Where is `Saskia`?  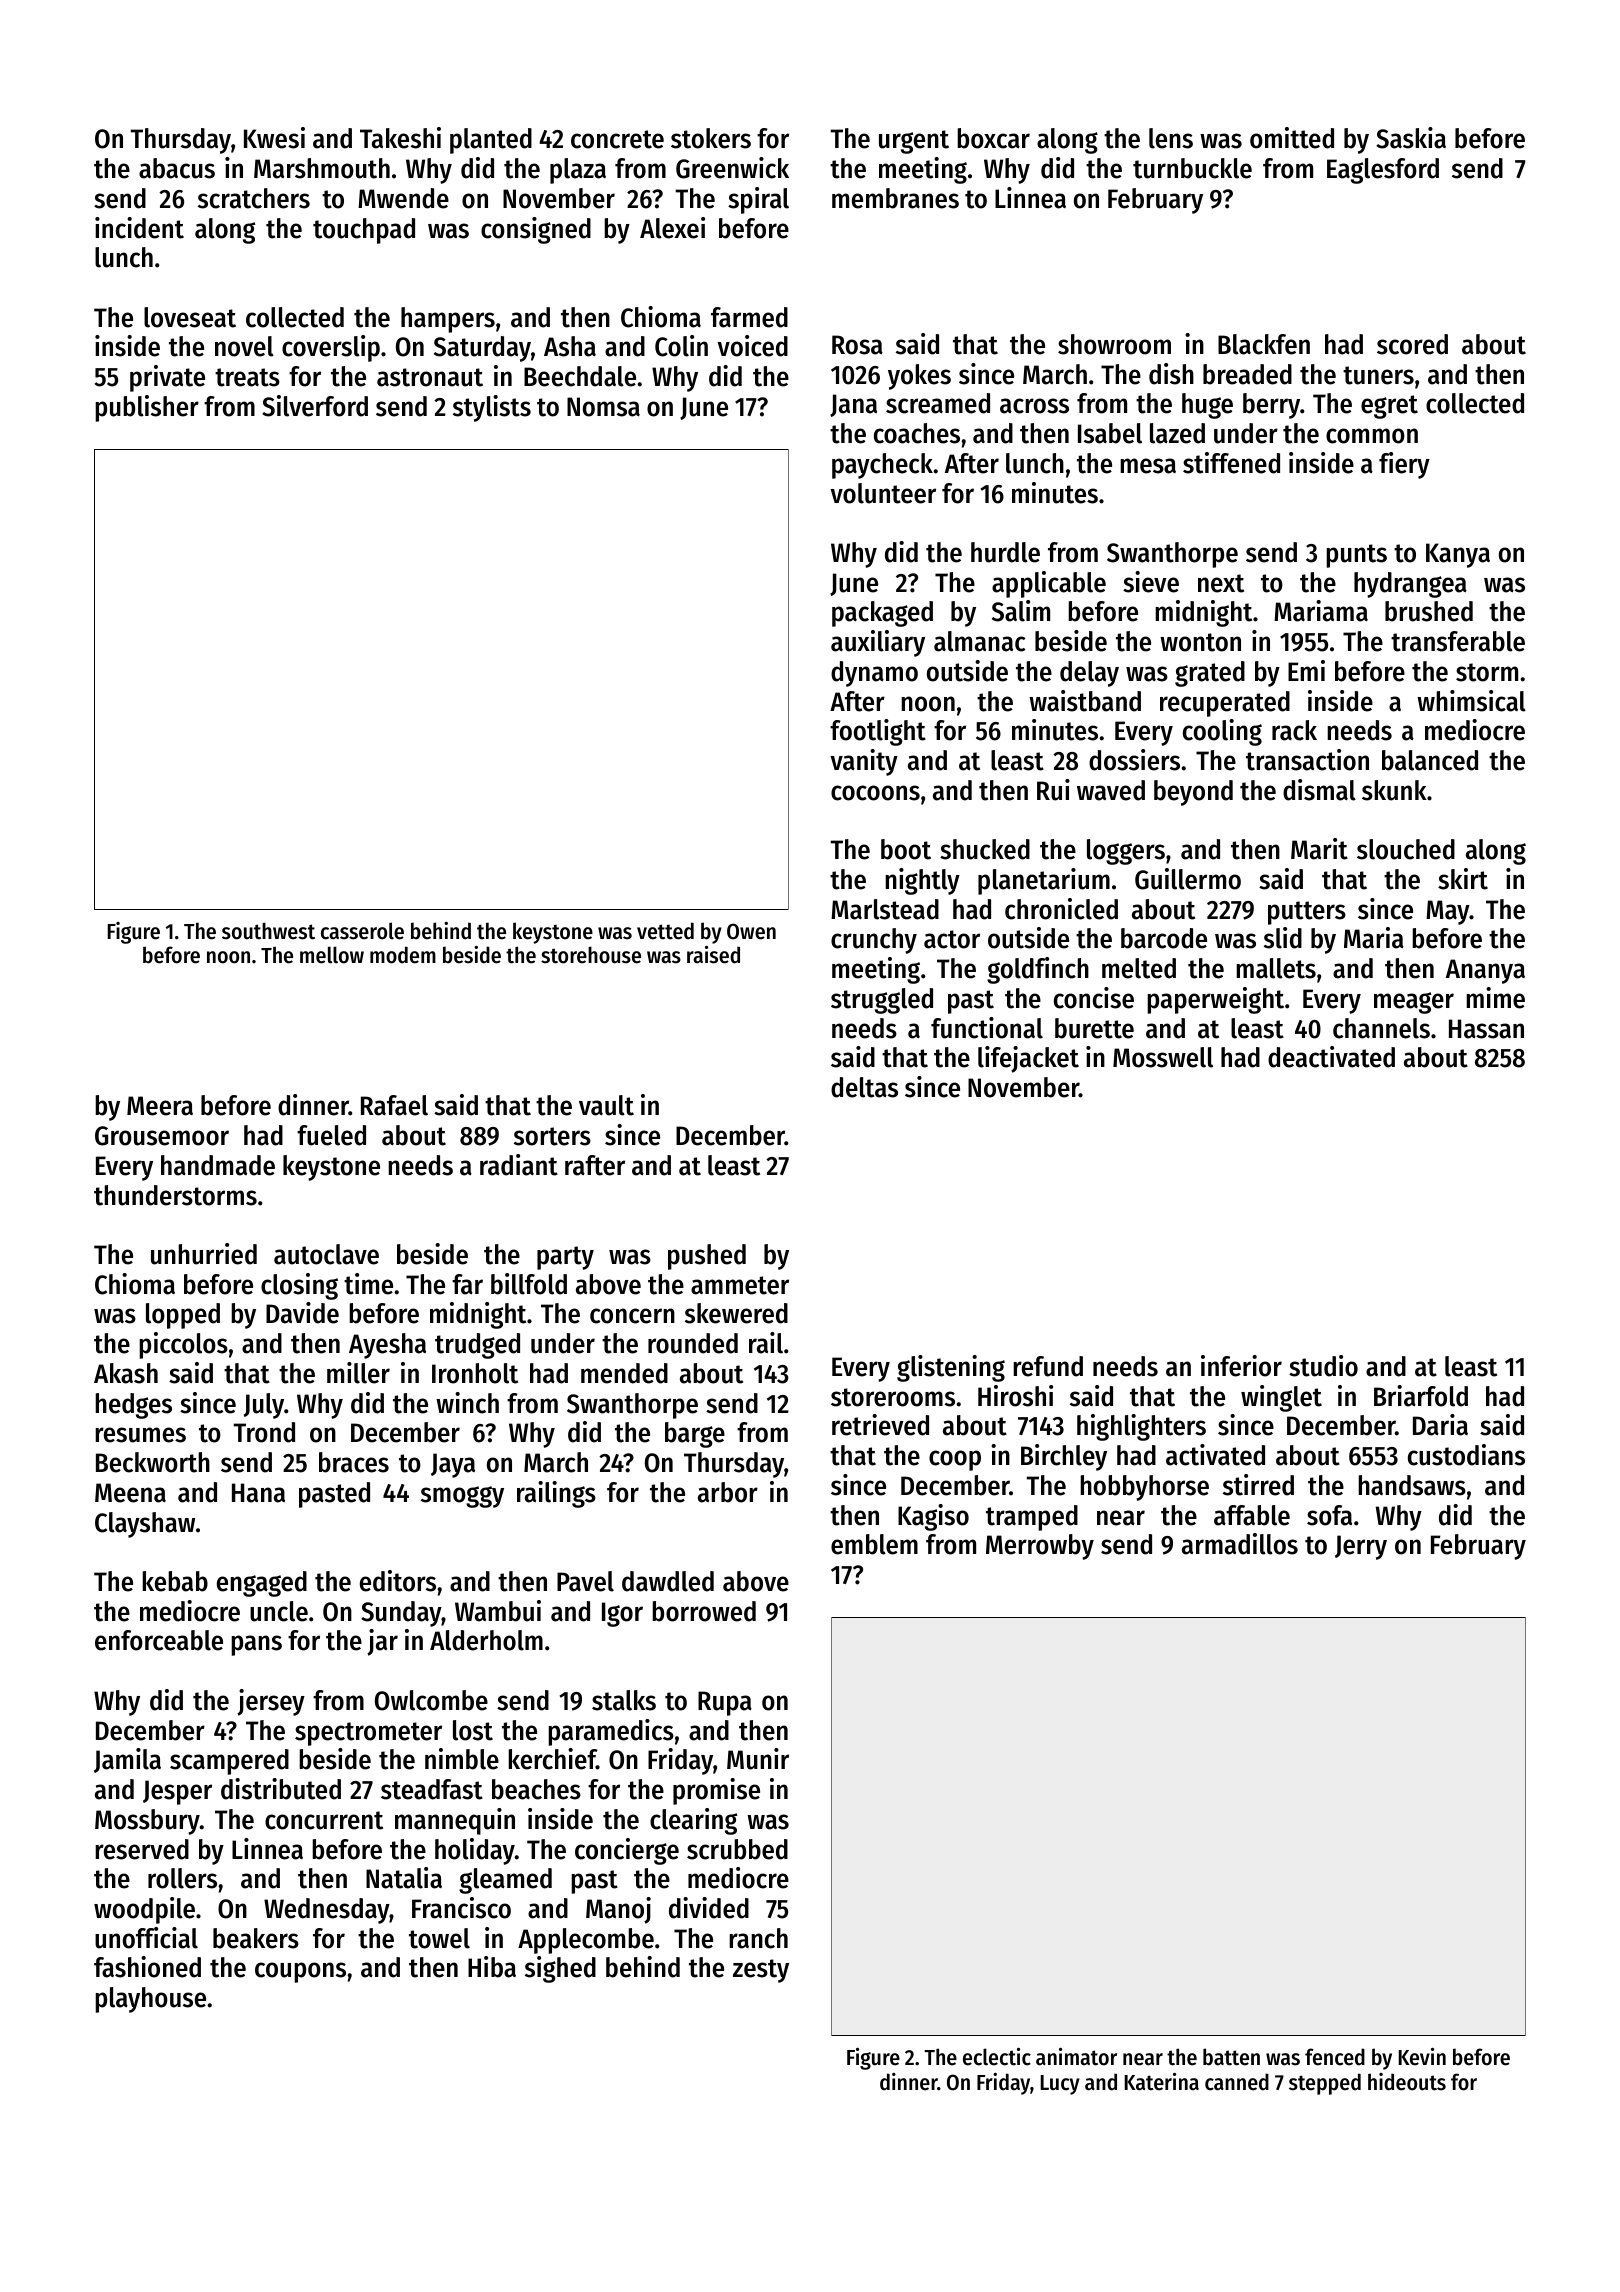
Saskia is located at coordinates (1411, 138).
